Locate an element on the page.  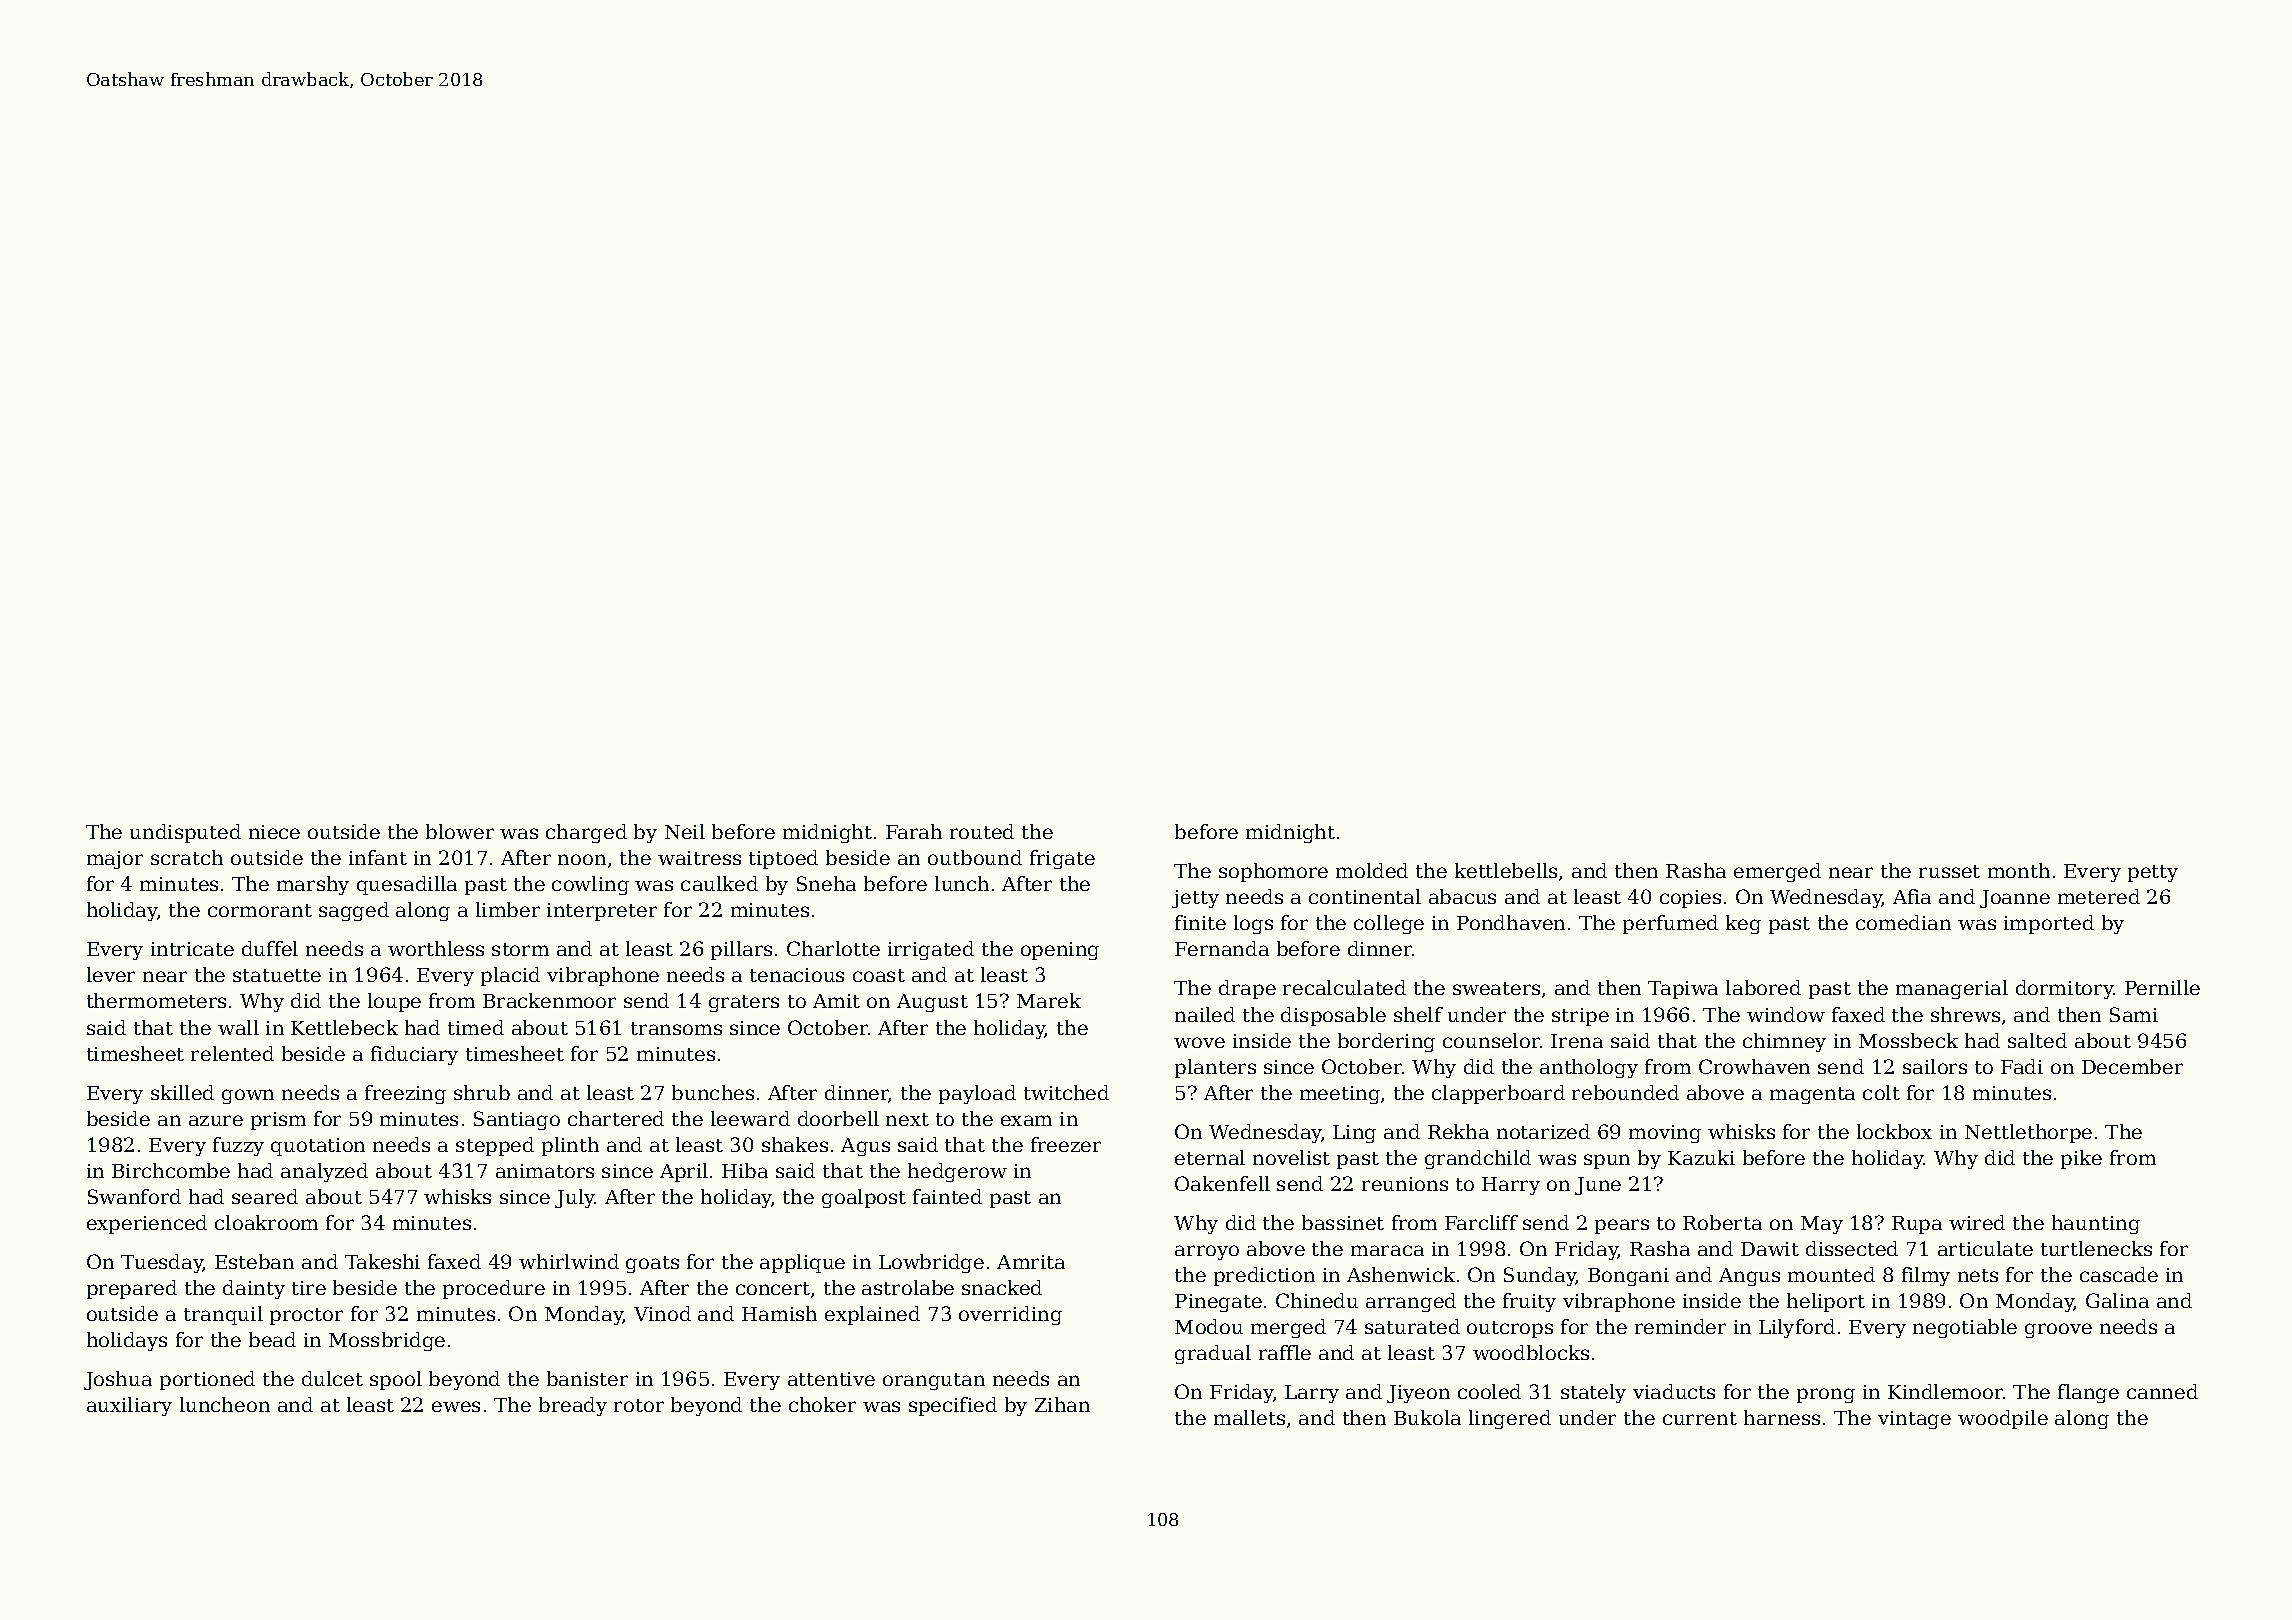
auxiliary is located at coordinates (129, 1406).
